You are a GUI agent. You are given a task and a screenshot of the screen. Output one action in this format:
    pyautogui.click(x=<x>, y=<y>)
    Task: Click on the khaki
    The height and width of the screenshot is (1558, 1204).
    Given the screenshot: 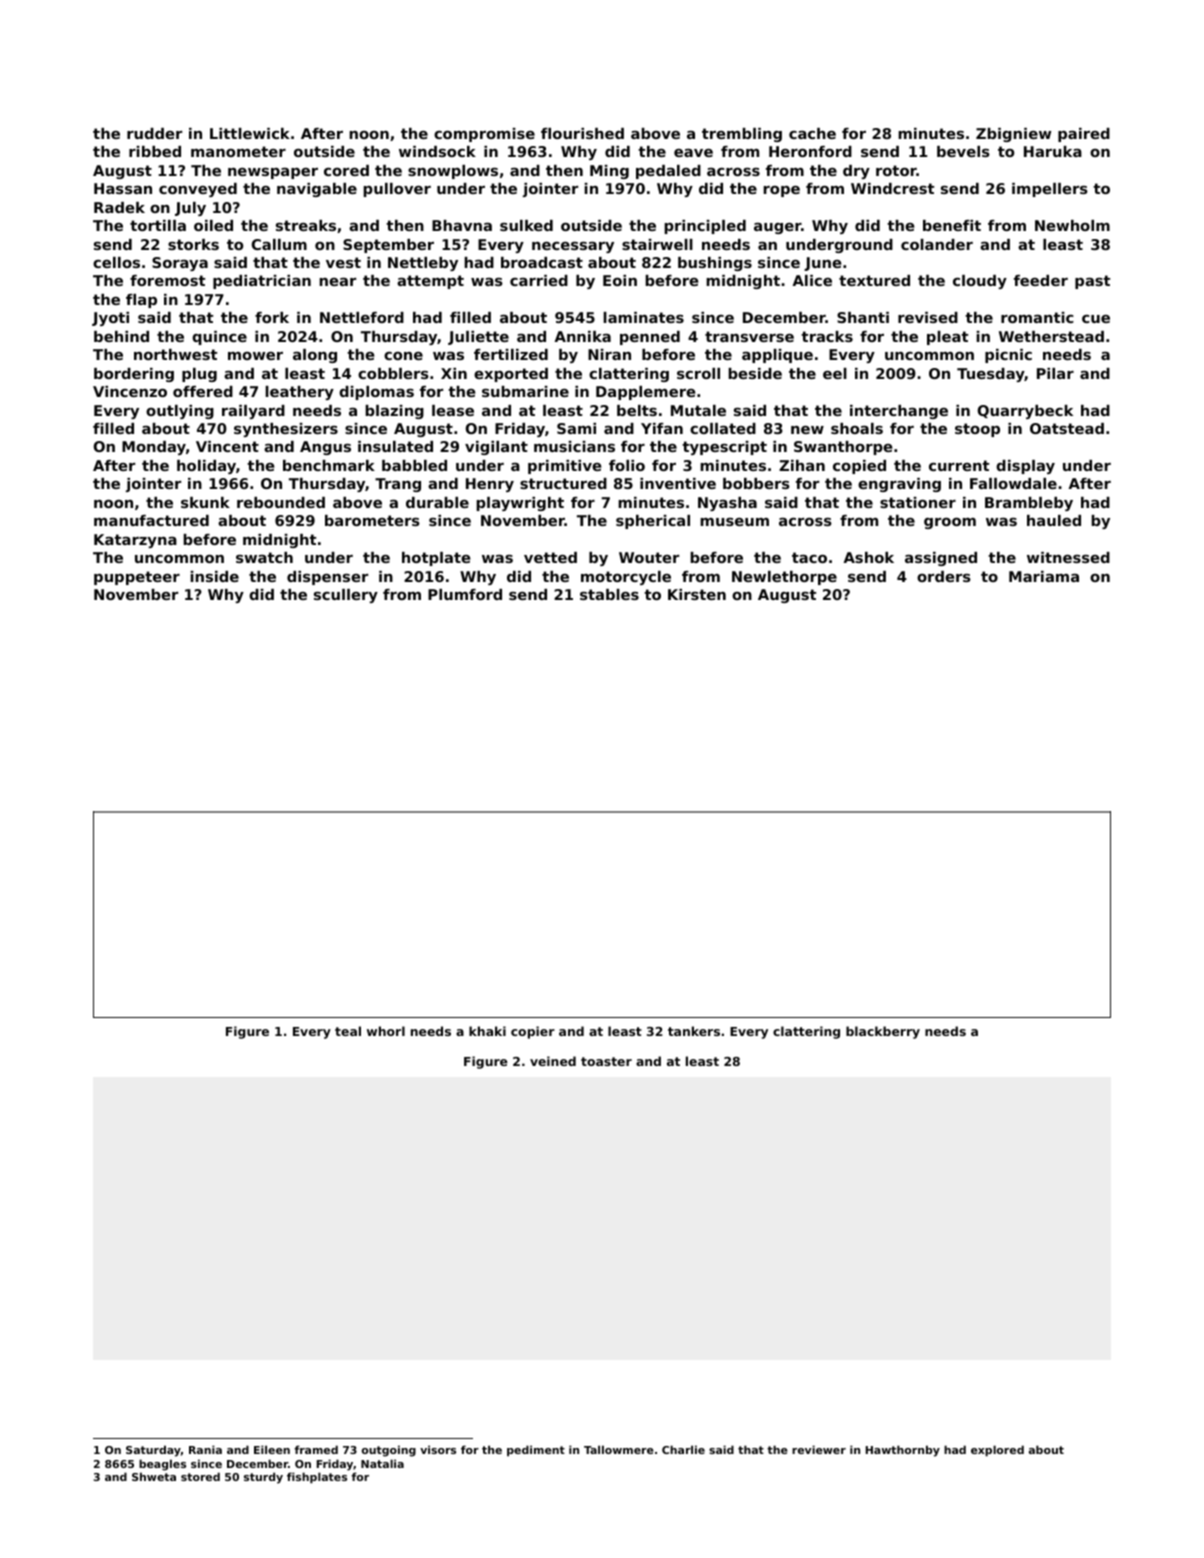 What is the action you would take?
    pyautogui.click(x=487, y=1031)
